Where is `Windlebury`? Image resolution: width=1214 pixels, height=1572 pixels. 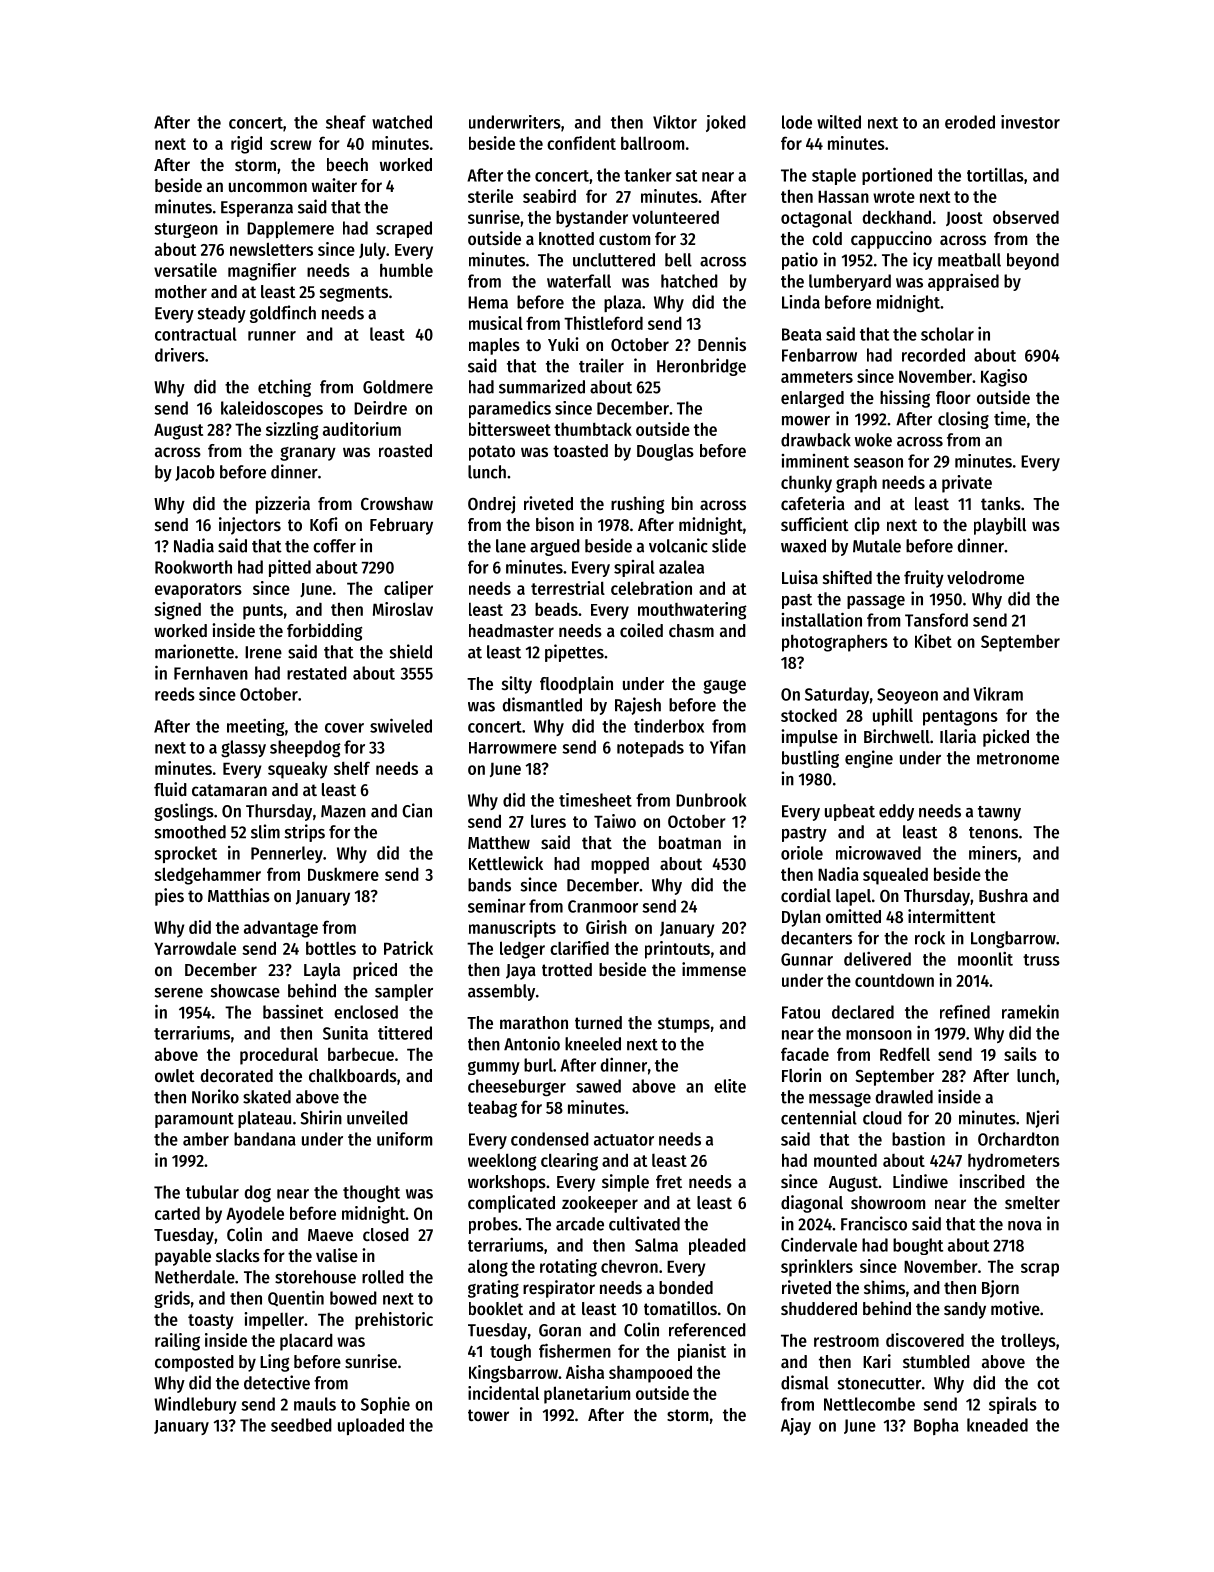 Windlebury is located at coordinates (195, 1405).
